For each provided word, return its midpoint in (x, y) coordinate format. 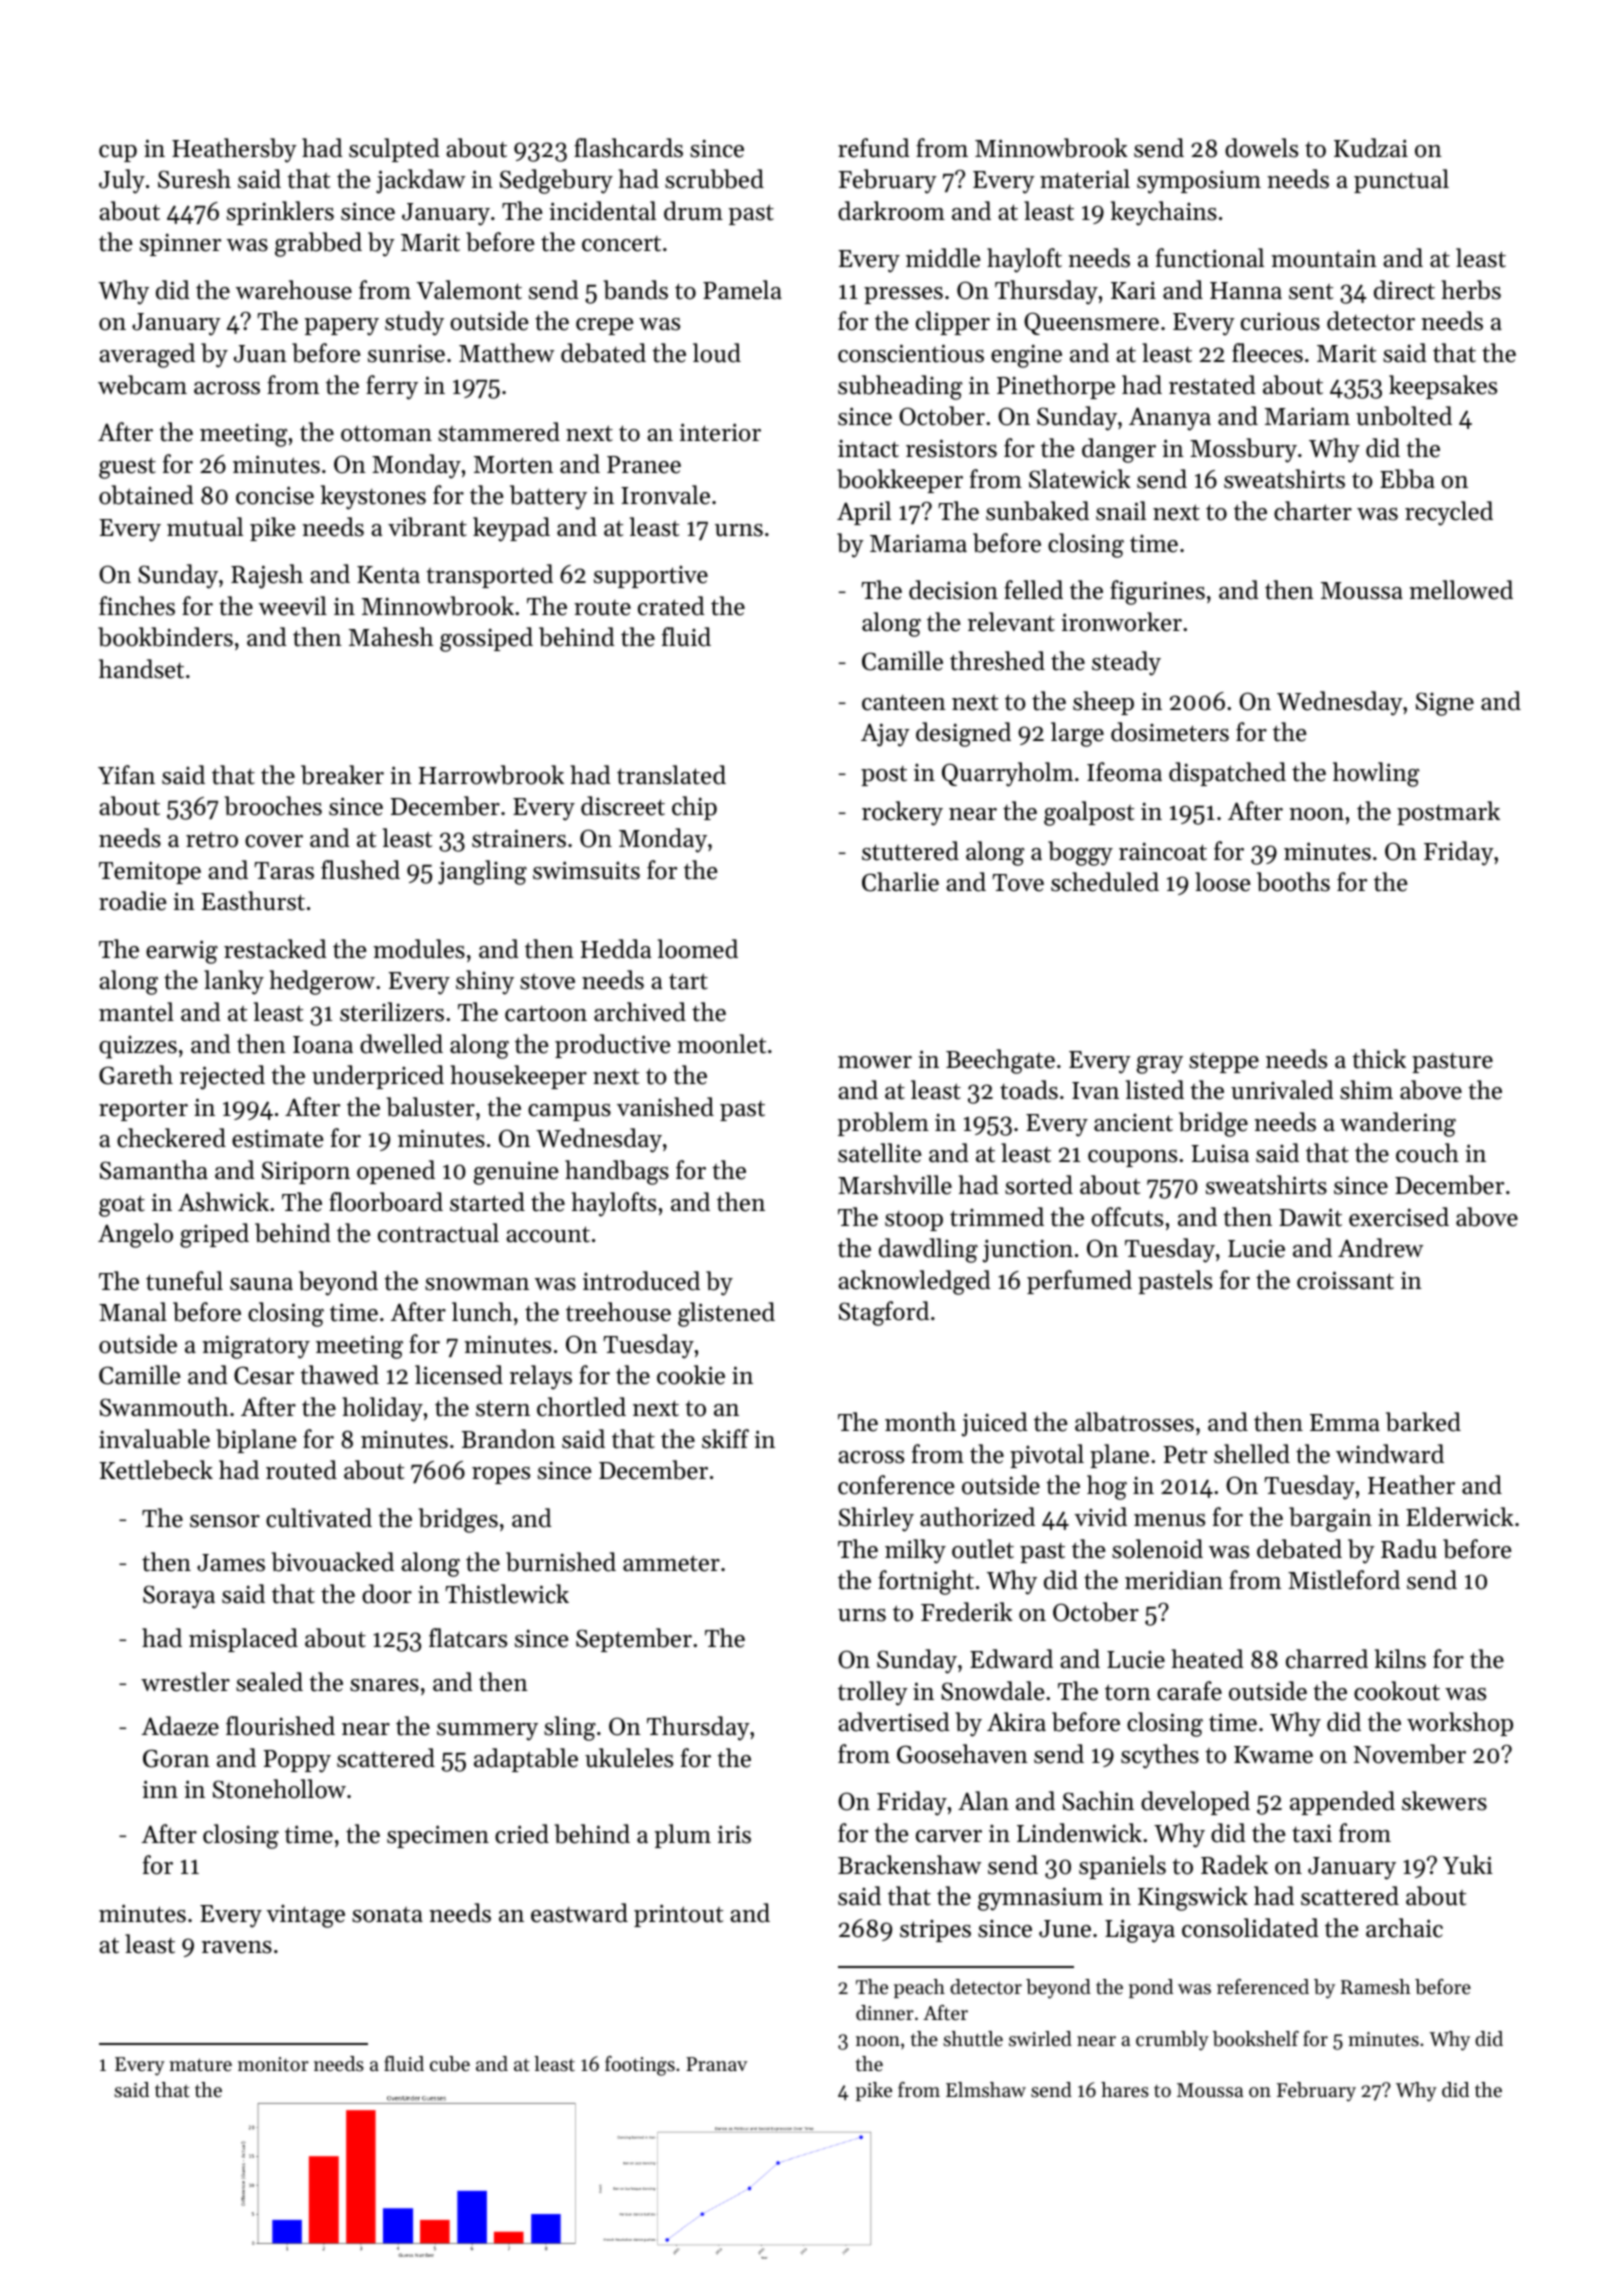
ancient (1133, 1123)
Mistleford (1344, 1580)
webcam (142, 385)
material (1085, 179)
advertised (894, 1722)
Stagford (884, 1313)
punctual (1401, 181)
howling (1376, 774)
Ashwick (223, 1202)
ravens (237, 1947)
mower (875, 1062)
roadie (132, 901)
